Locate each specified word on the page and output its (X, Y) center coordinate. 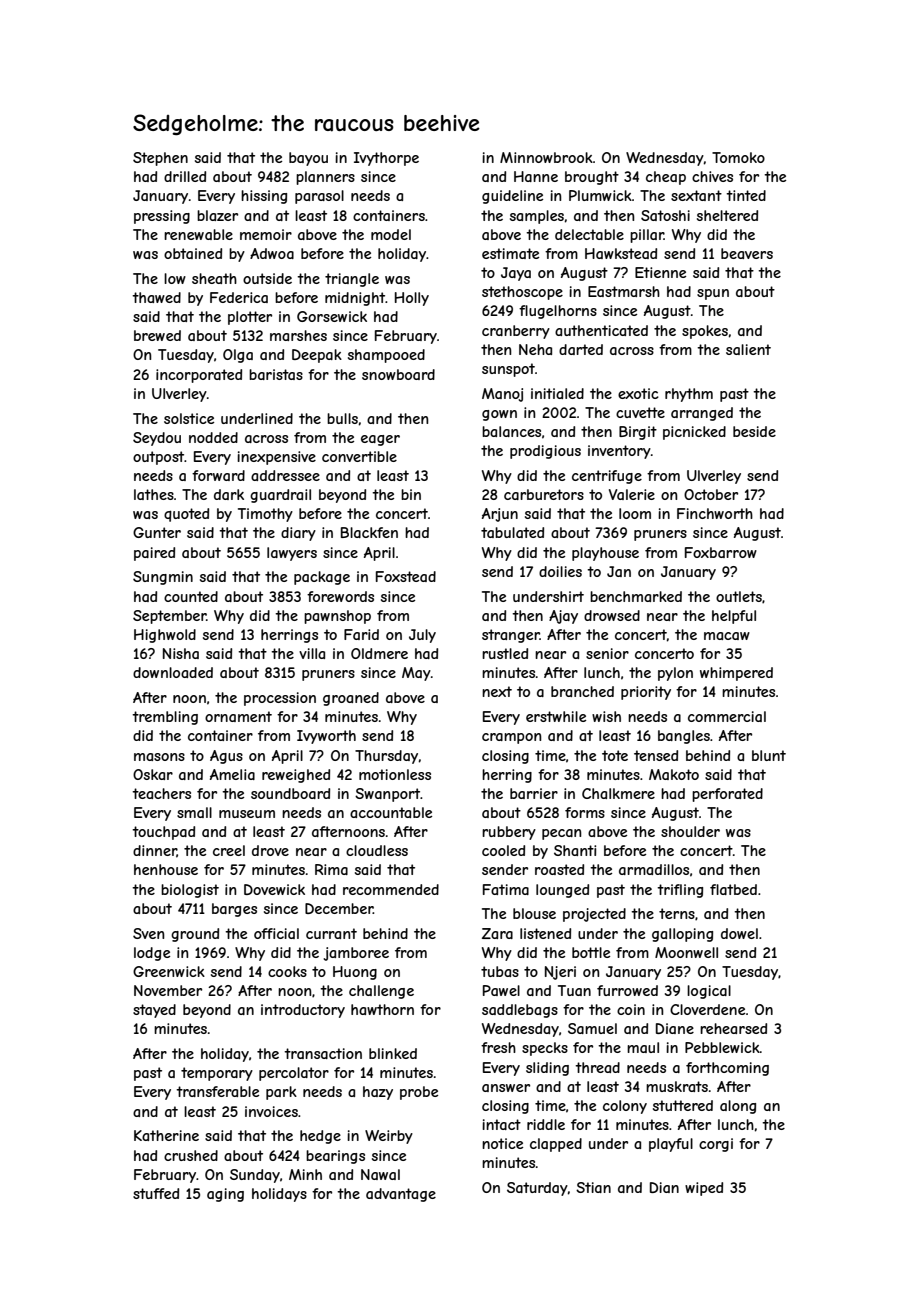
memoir (266, 234)
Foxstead (406, 576)
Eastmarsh (624, 291)
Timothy (265, 515)
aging (225, 1195)
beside (754, 431)
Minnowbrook (546, 157)
